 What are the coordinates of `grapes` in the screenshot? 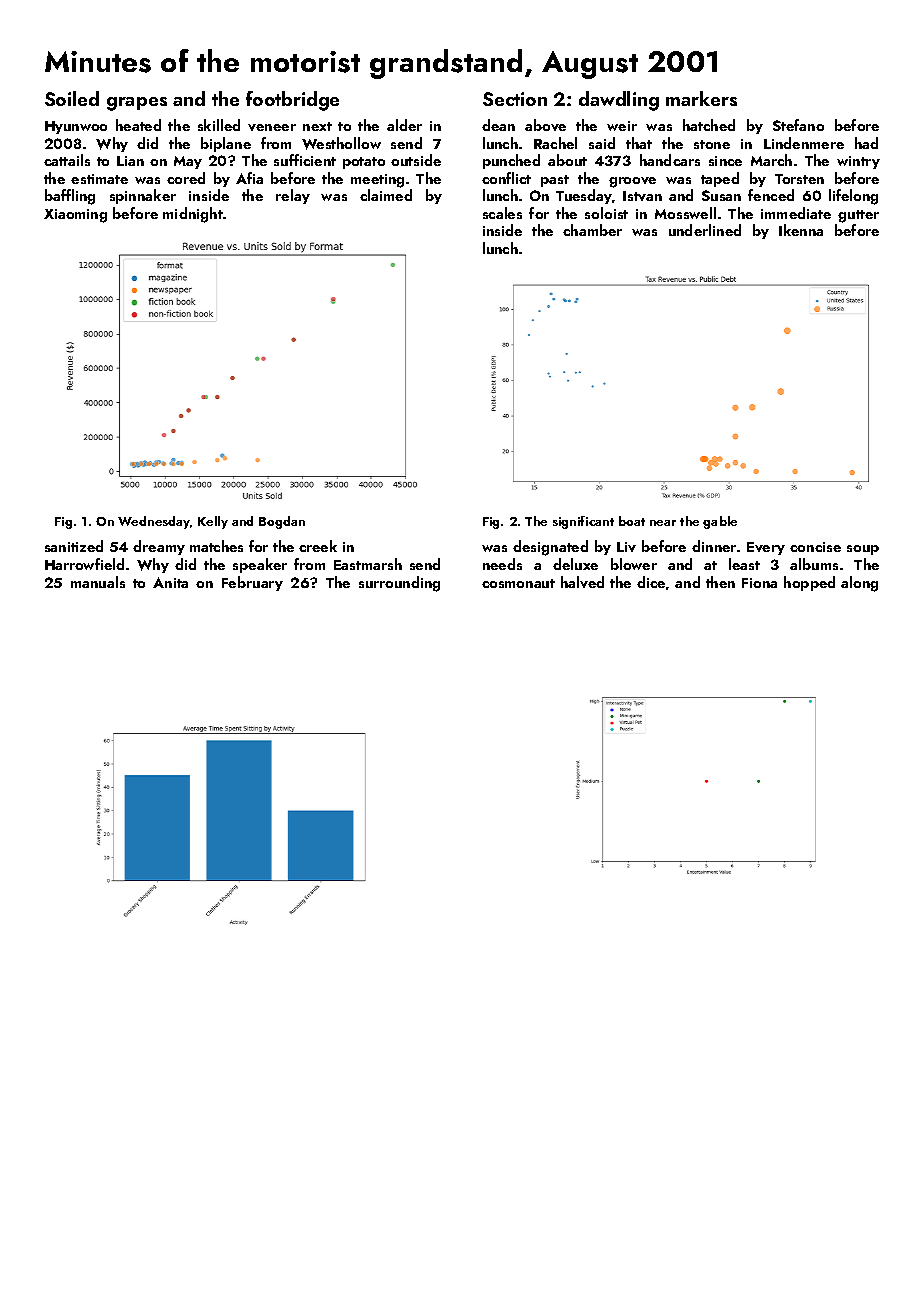 It's located at (137, 104).
